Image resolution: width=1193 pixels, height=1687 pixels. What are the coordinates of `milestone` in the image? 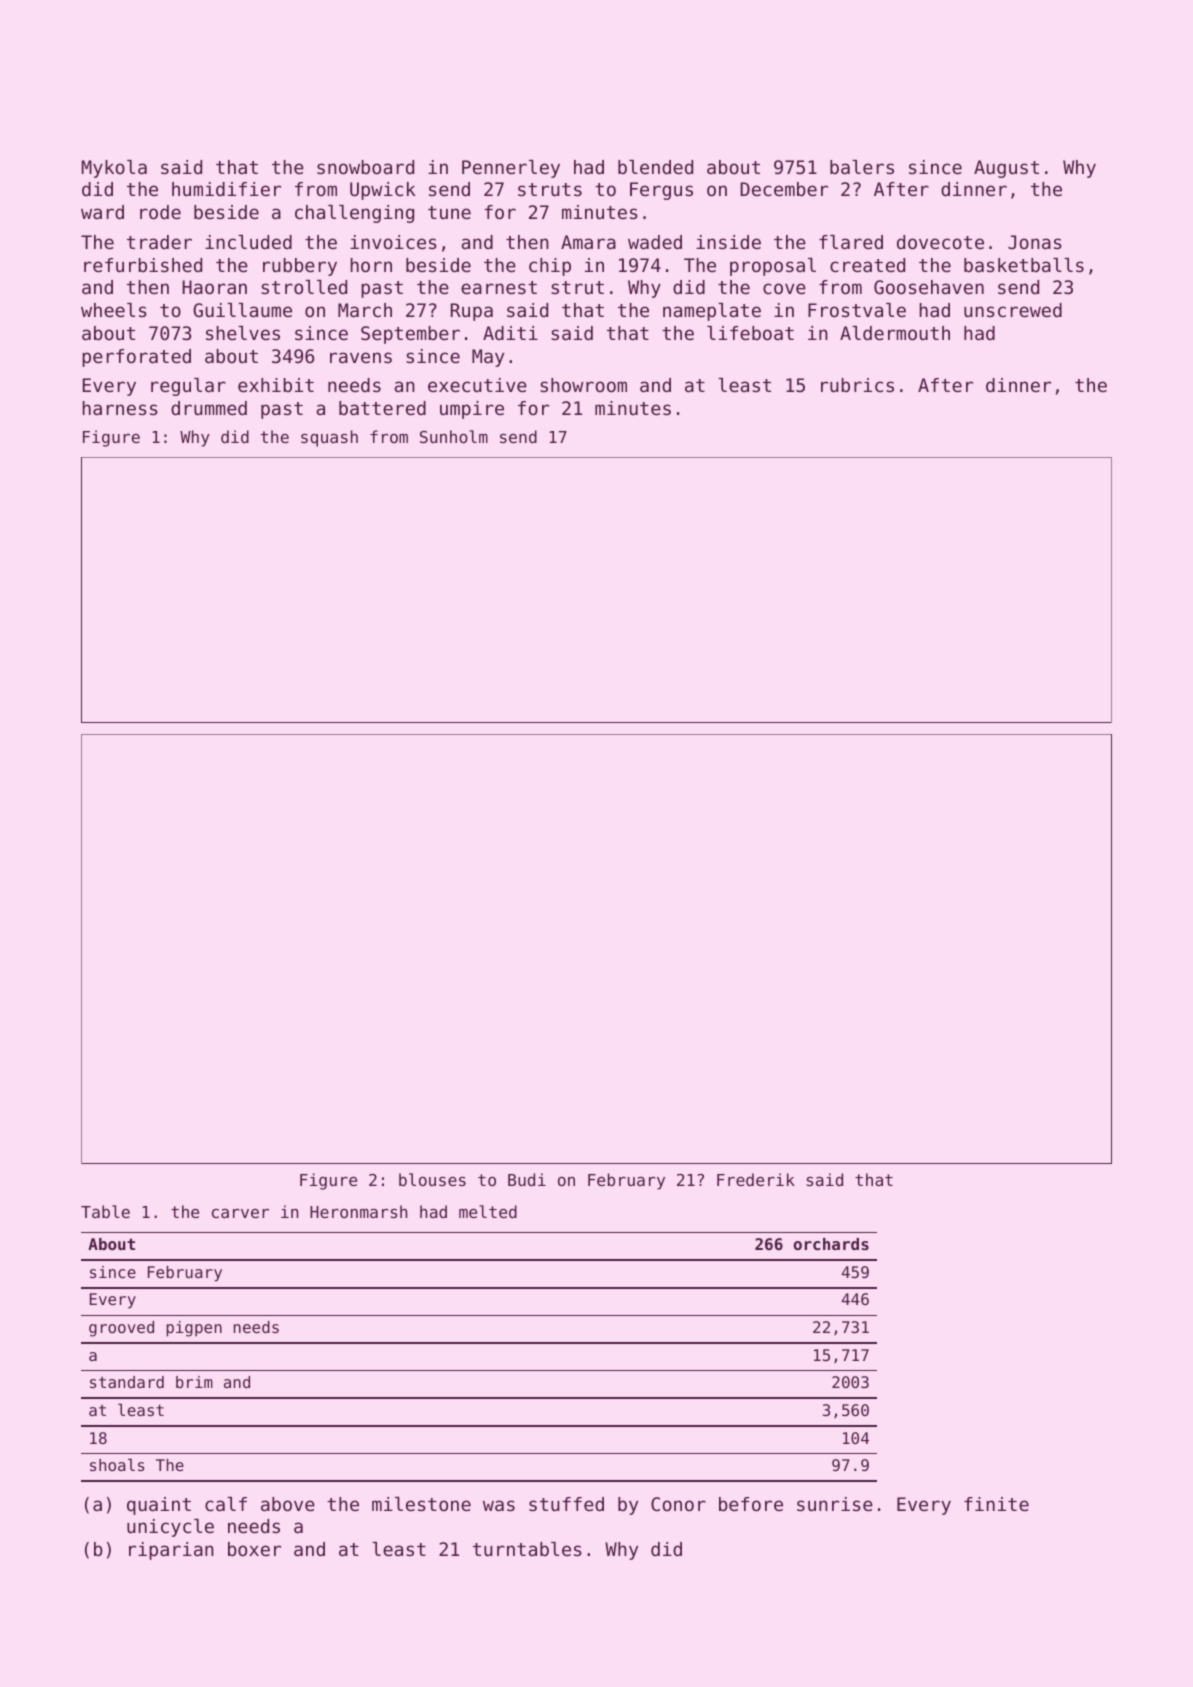 It's located at (421, 1504).
